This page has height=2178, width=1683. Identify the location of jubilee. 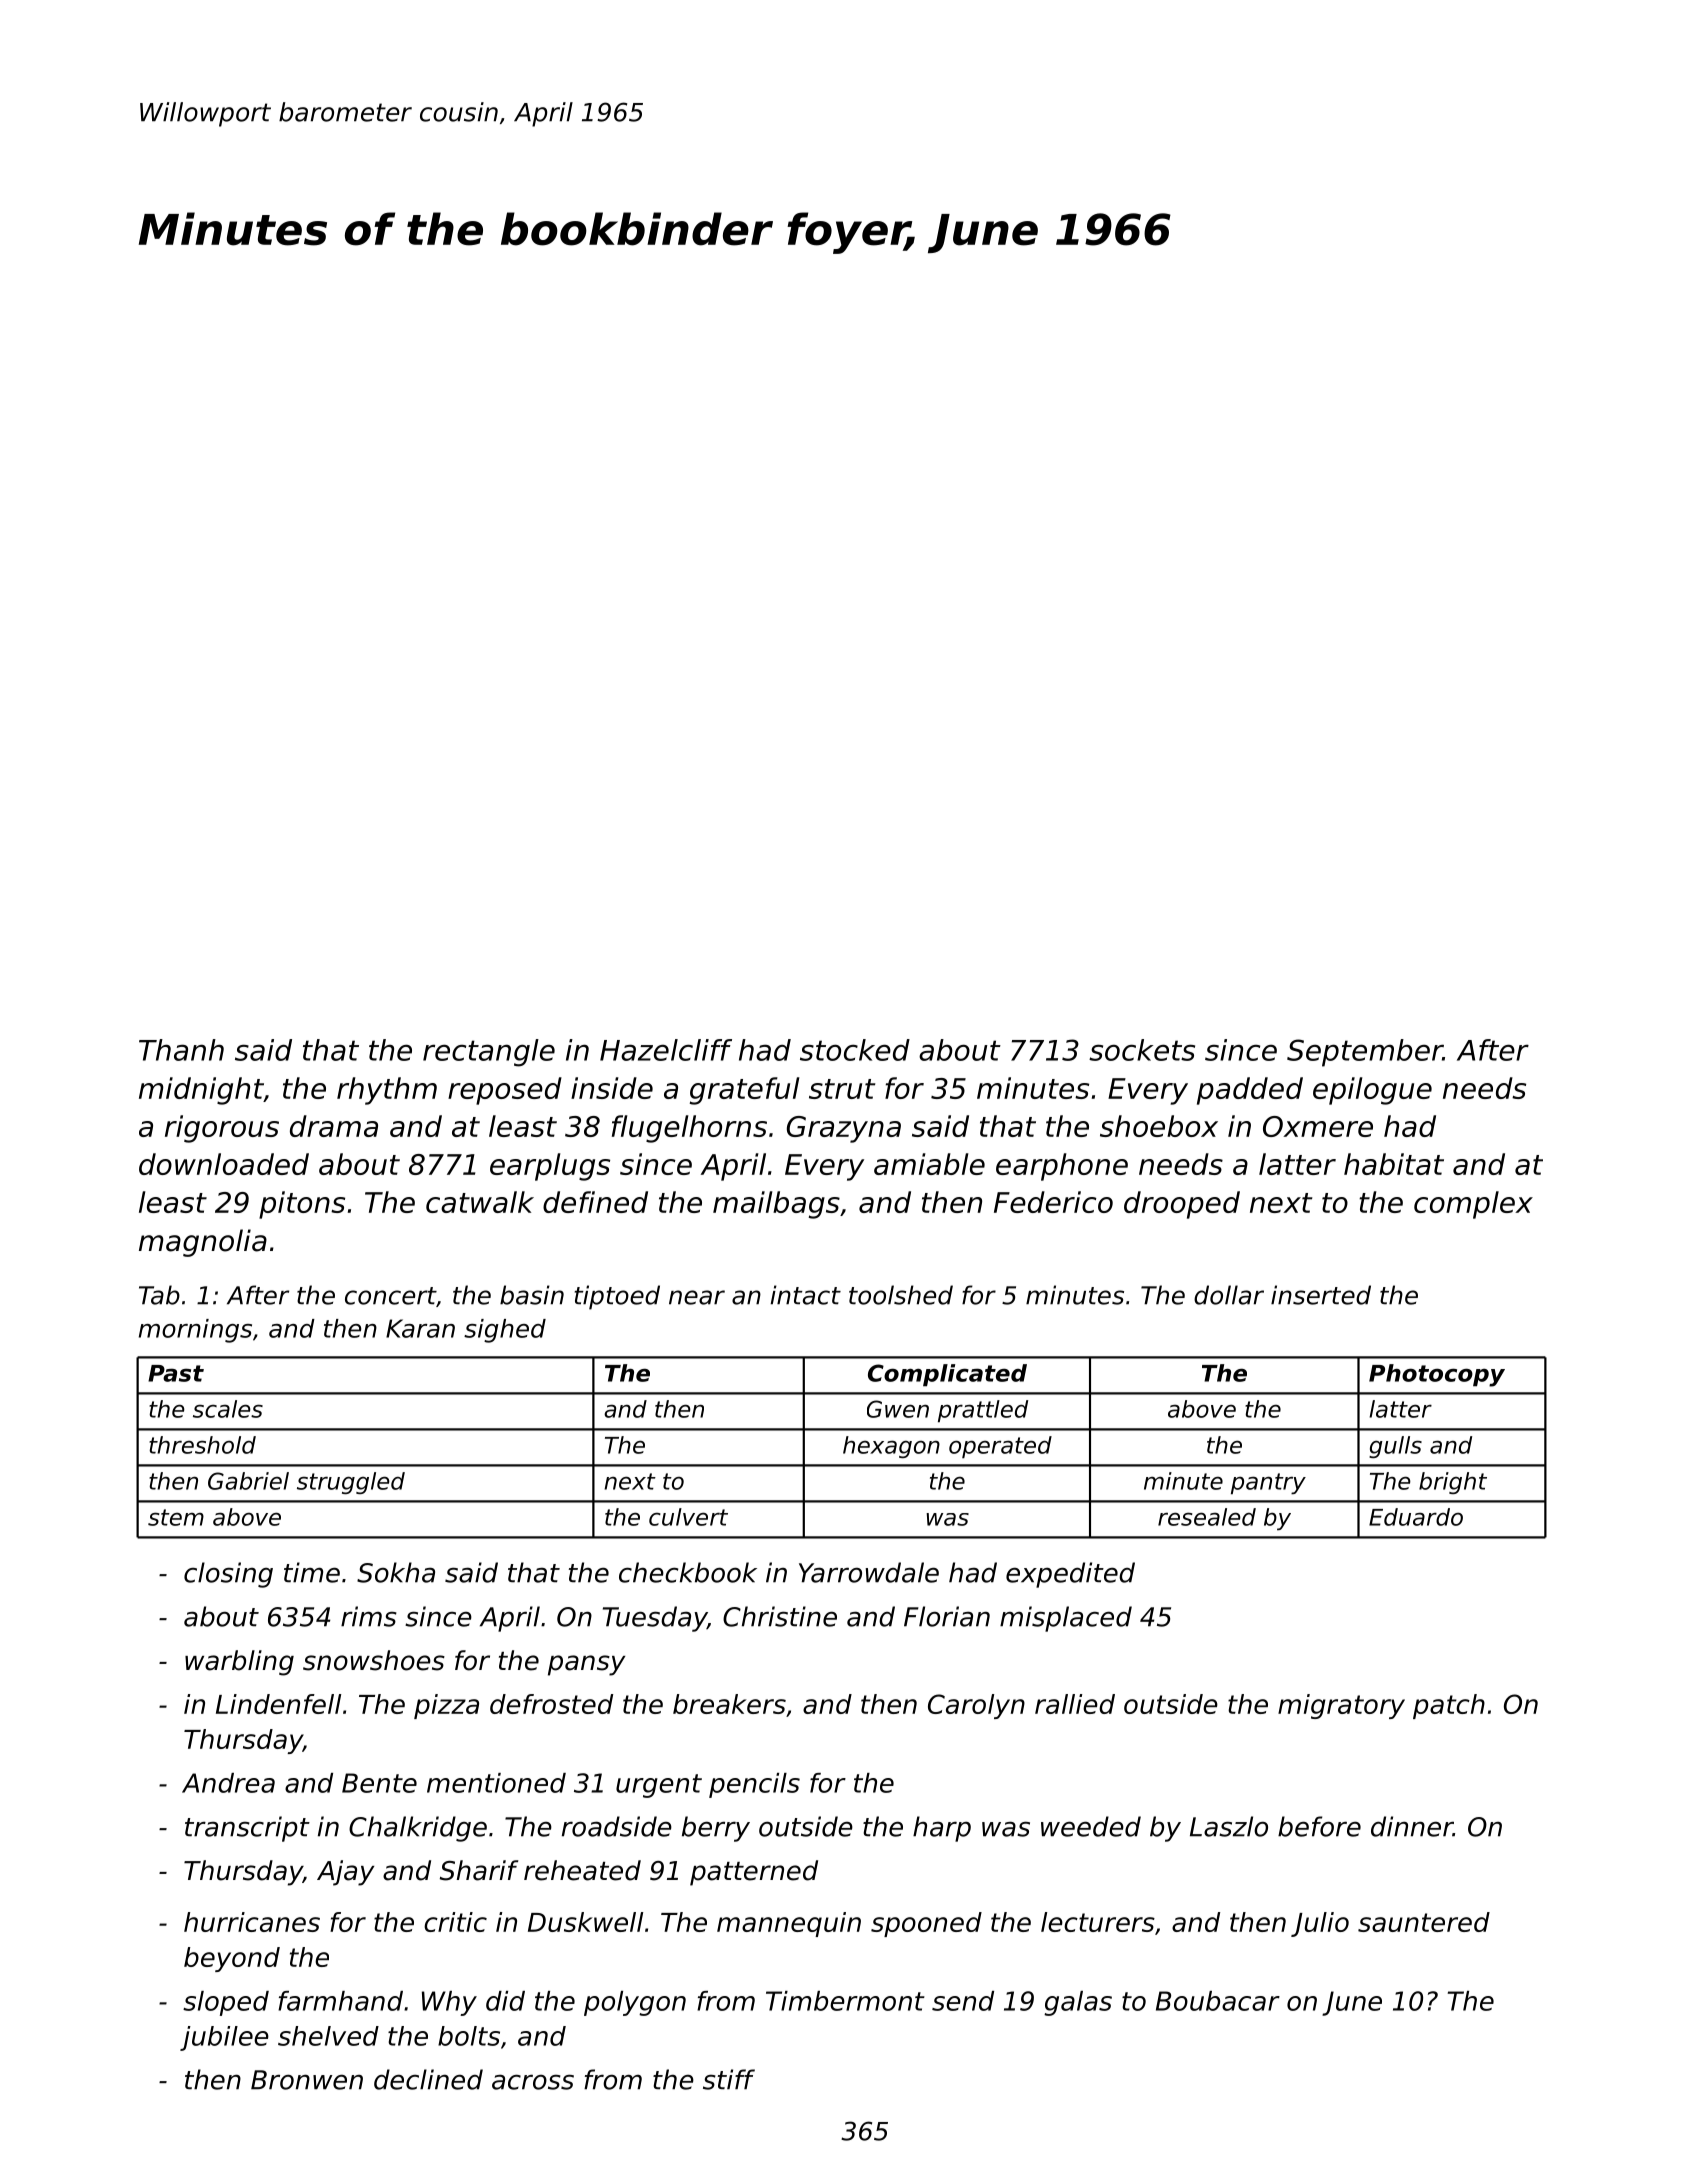
(224, 2038).
